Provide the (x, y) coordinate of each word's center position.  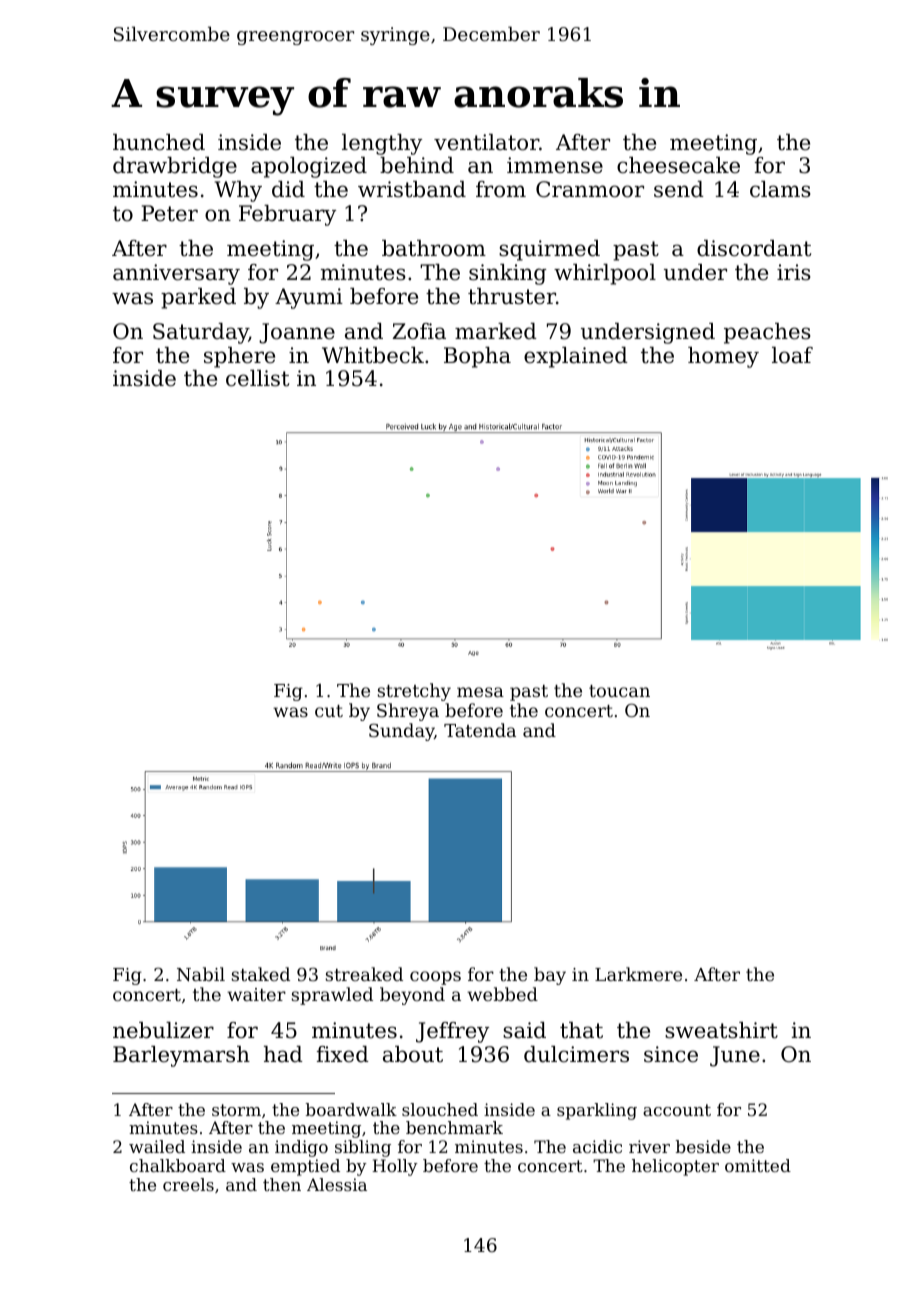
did (288, 189)
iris (794, 272)
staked (261, 974)
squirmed (549, 250)
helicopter (675, 1167)
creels (188, 1184)
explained (576, 357)
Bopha (477, 357)
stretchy (414, 692)
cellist (257, 378)
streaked (364, 974)
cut (329, 711)
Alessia (337, 1184)
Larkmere (638, 974)
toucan (619, 691)
